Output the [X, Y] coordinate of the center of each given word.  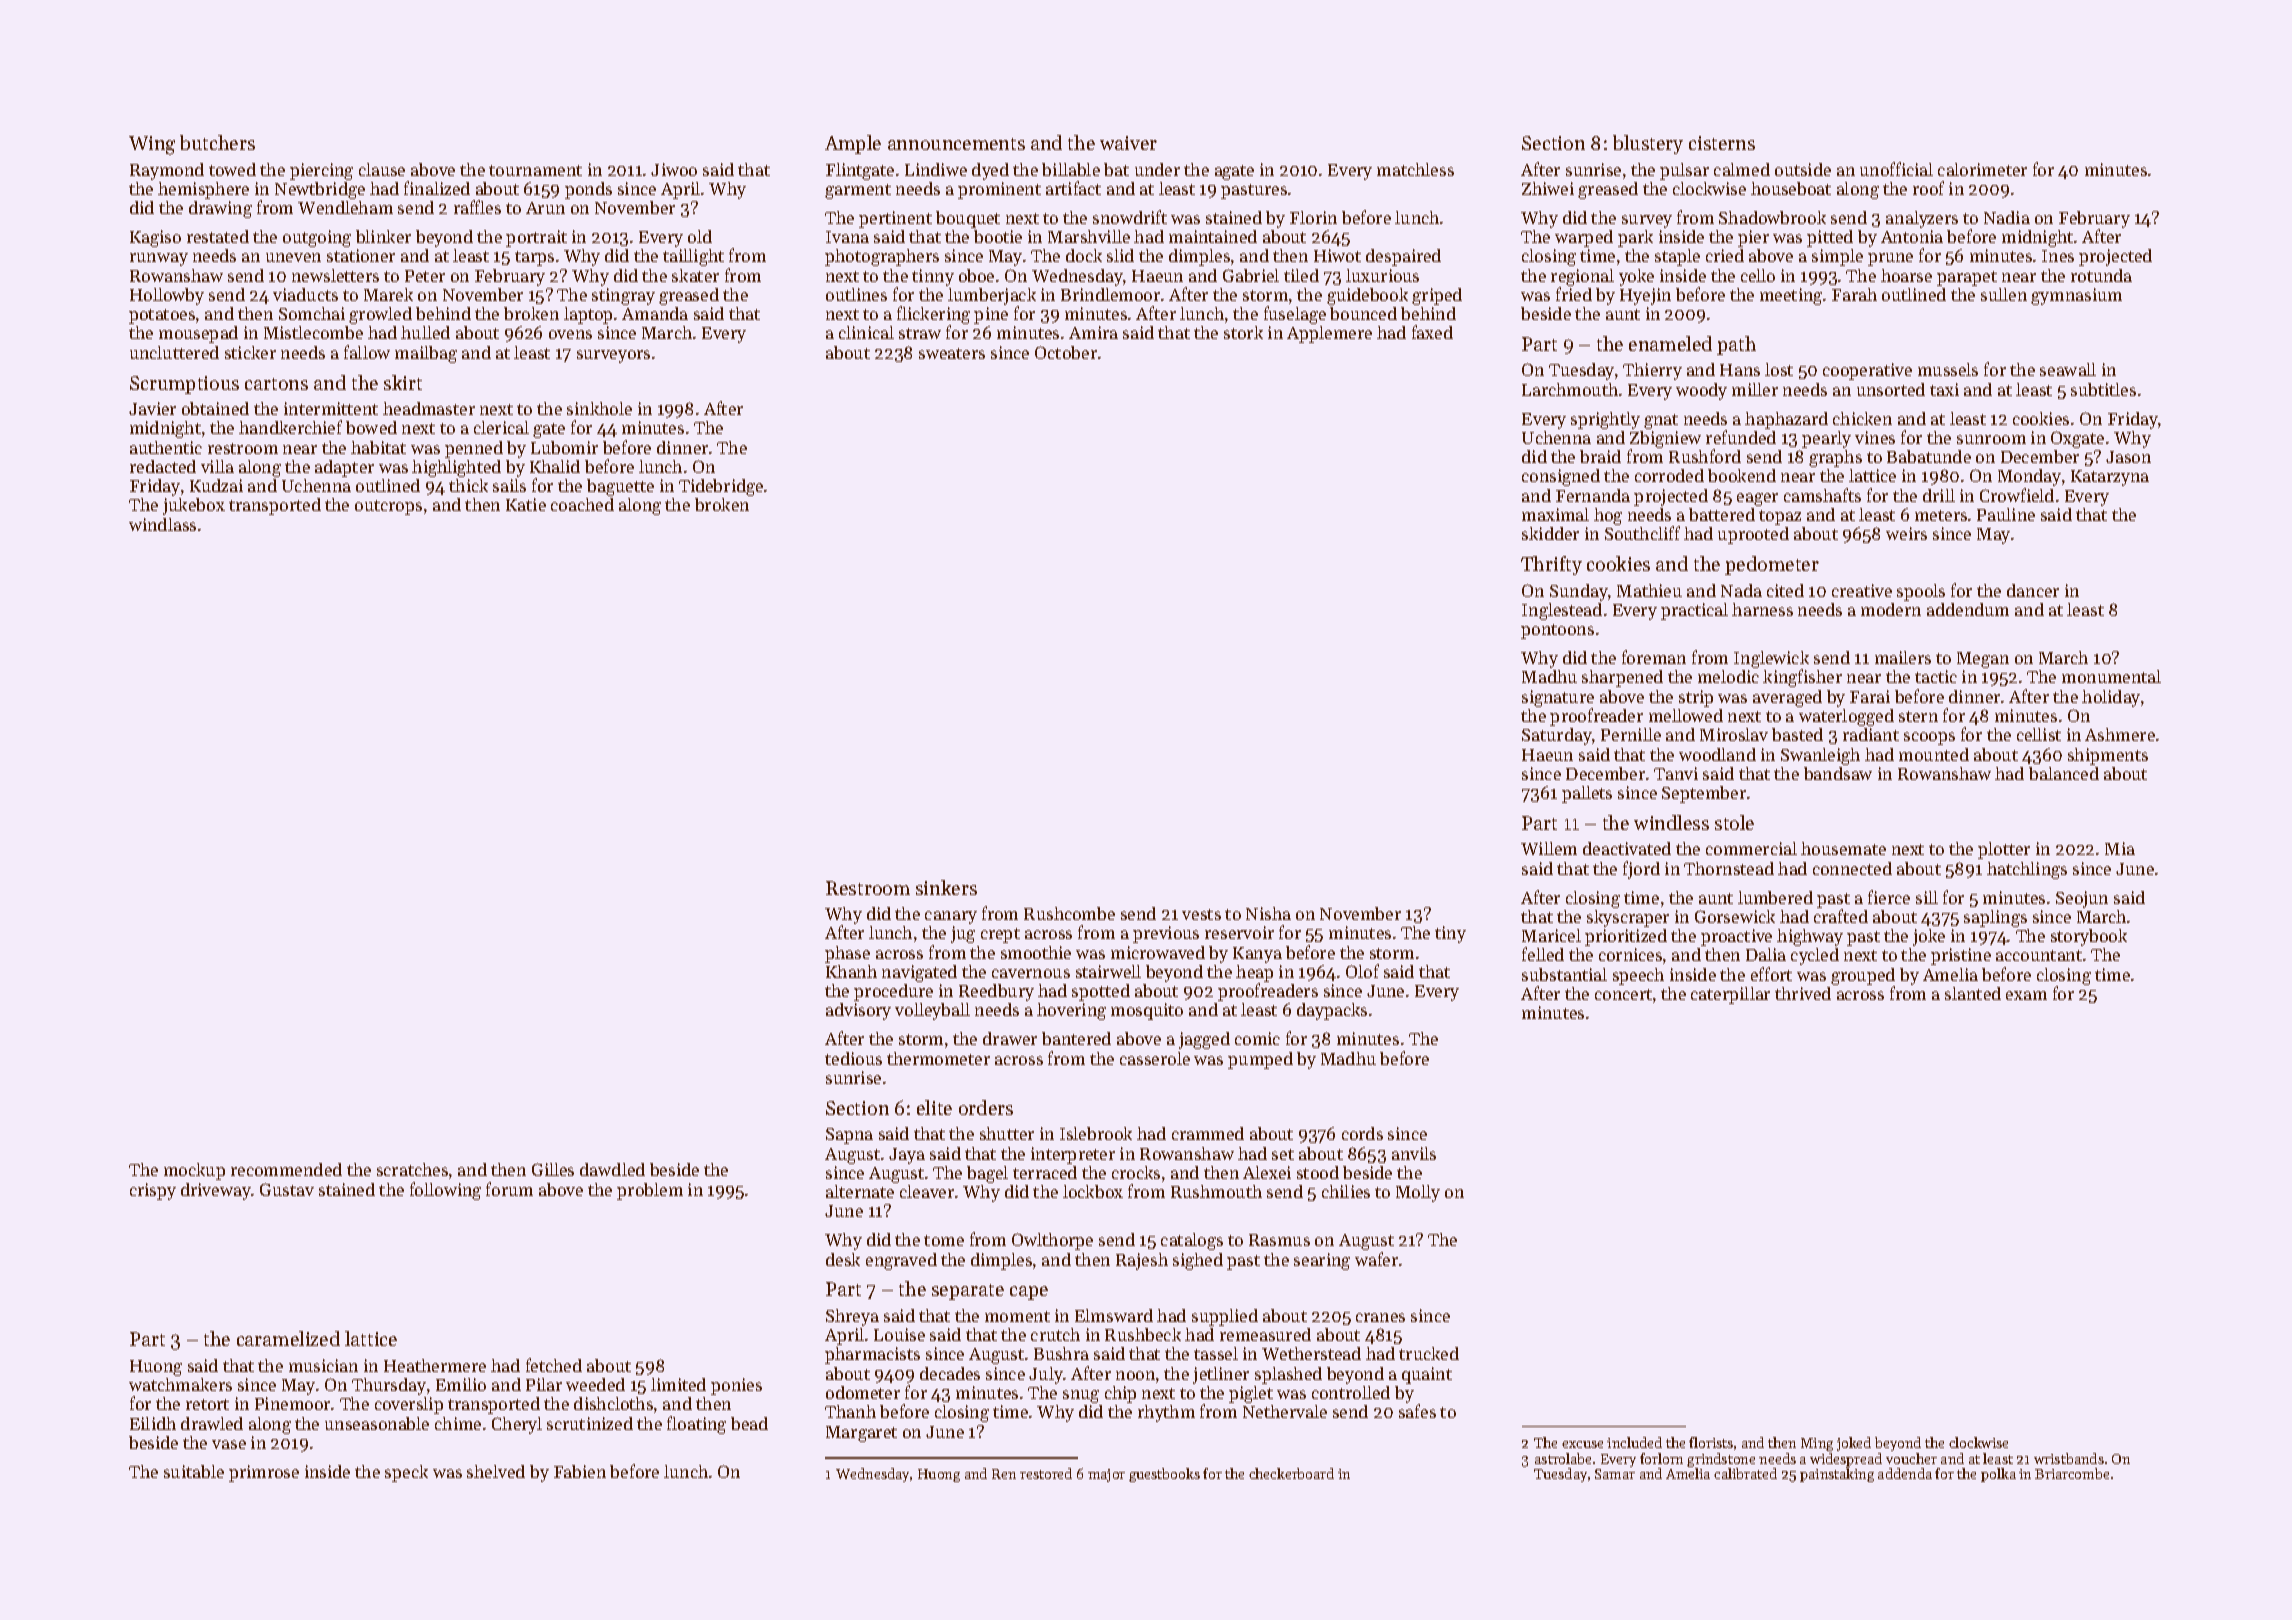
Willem [1549, 848]
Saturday [1557, 736]
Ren [1004, 1474]
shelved [496, 1471]
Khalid [555, 466]
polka [1998, 1475]
